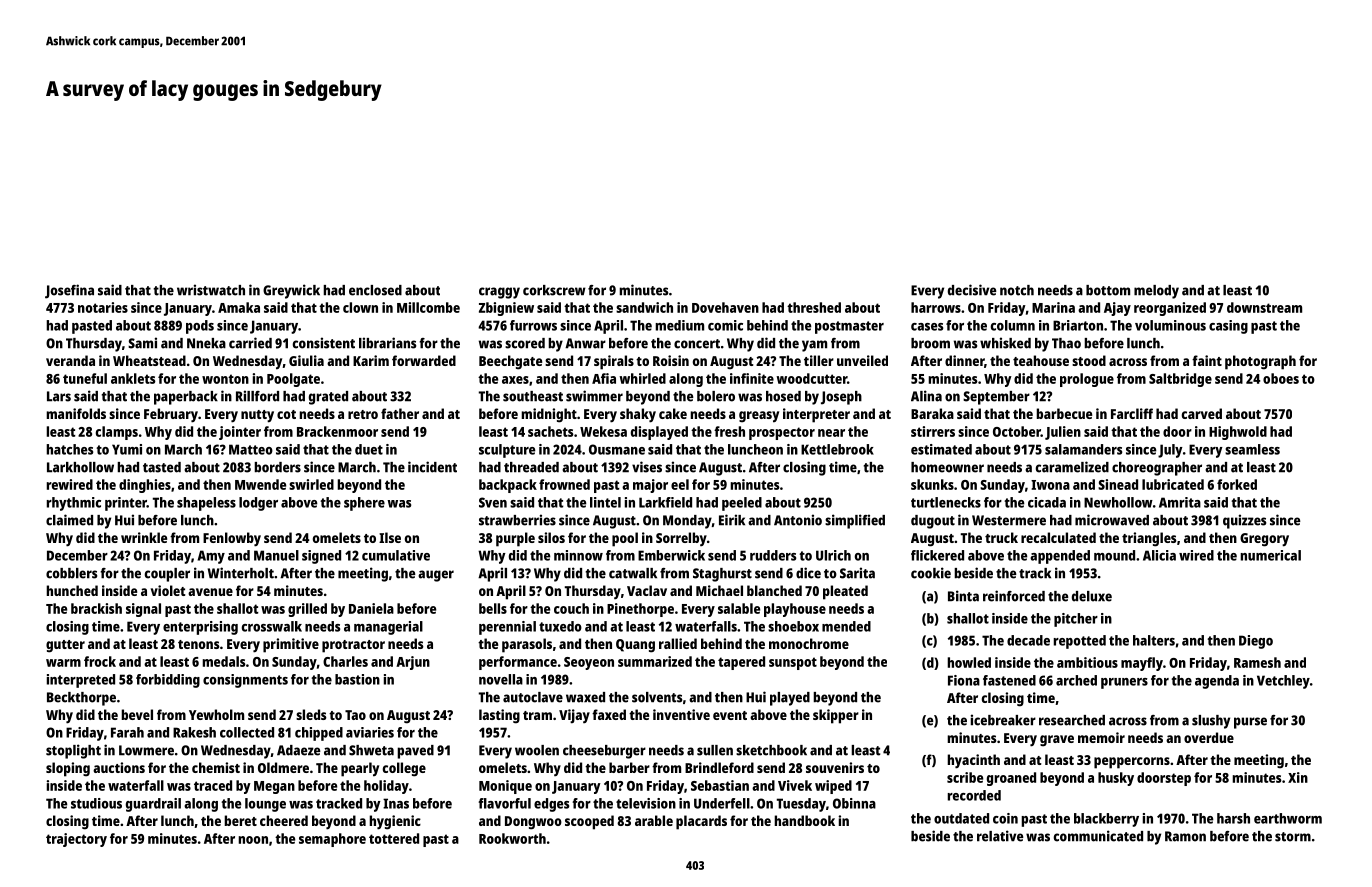  I want to click on consistent, so click(324, 343).
